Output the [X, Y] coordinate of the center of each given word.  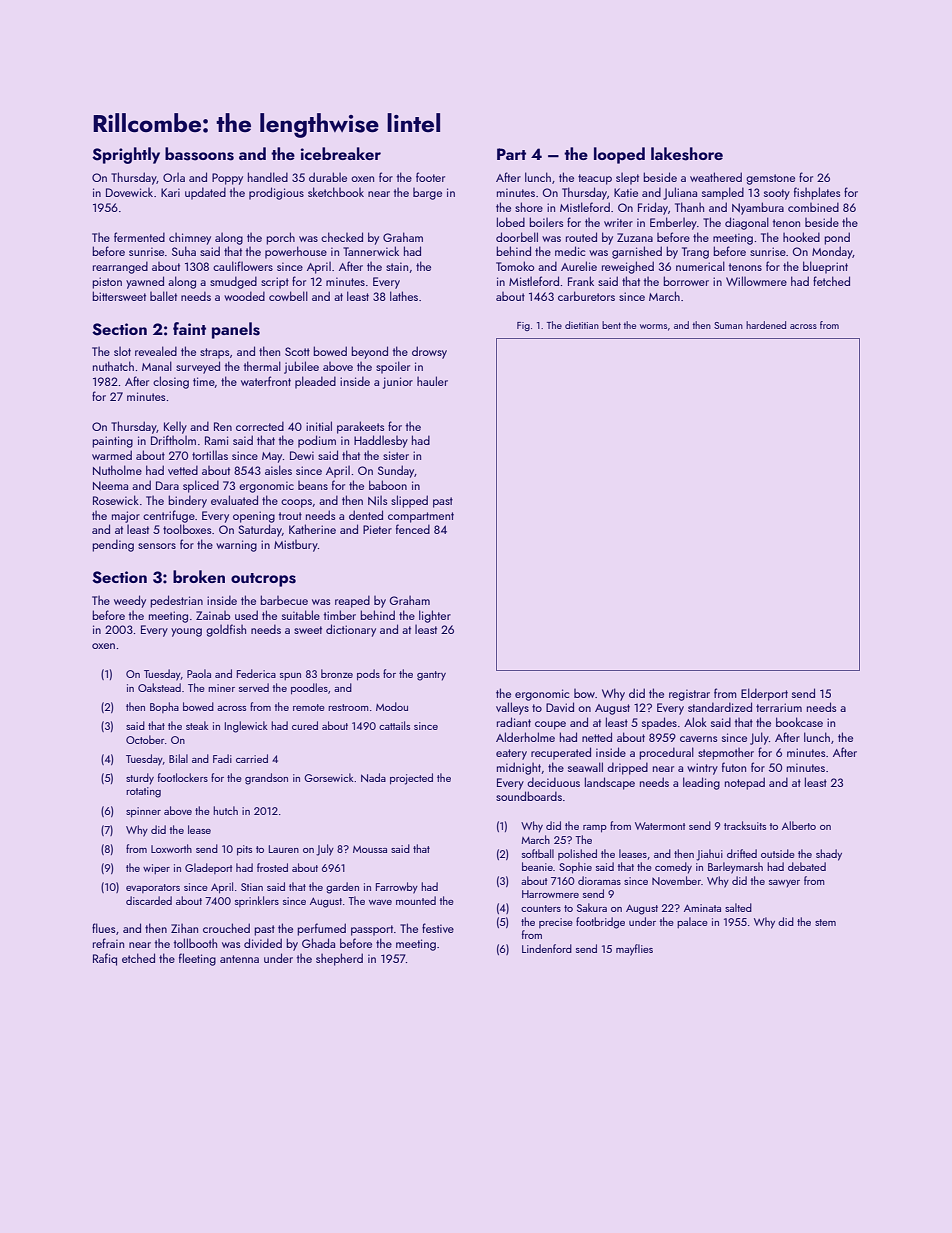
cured [305, 725]
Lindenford [547, 948]
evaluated [234, 500]
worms [653, 326]
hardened [766, 325]
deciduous [553, 782]
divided [263, 943]
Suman [728, 325]
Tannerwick [371, 251]
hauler [432, 381]
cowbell [288, 296]
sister [396, 455]
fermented [139, 237]
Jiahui [709, 855]
